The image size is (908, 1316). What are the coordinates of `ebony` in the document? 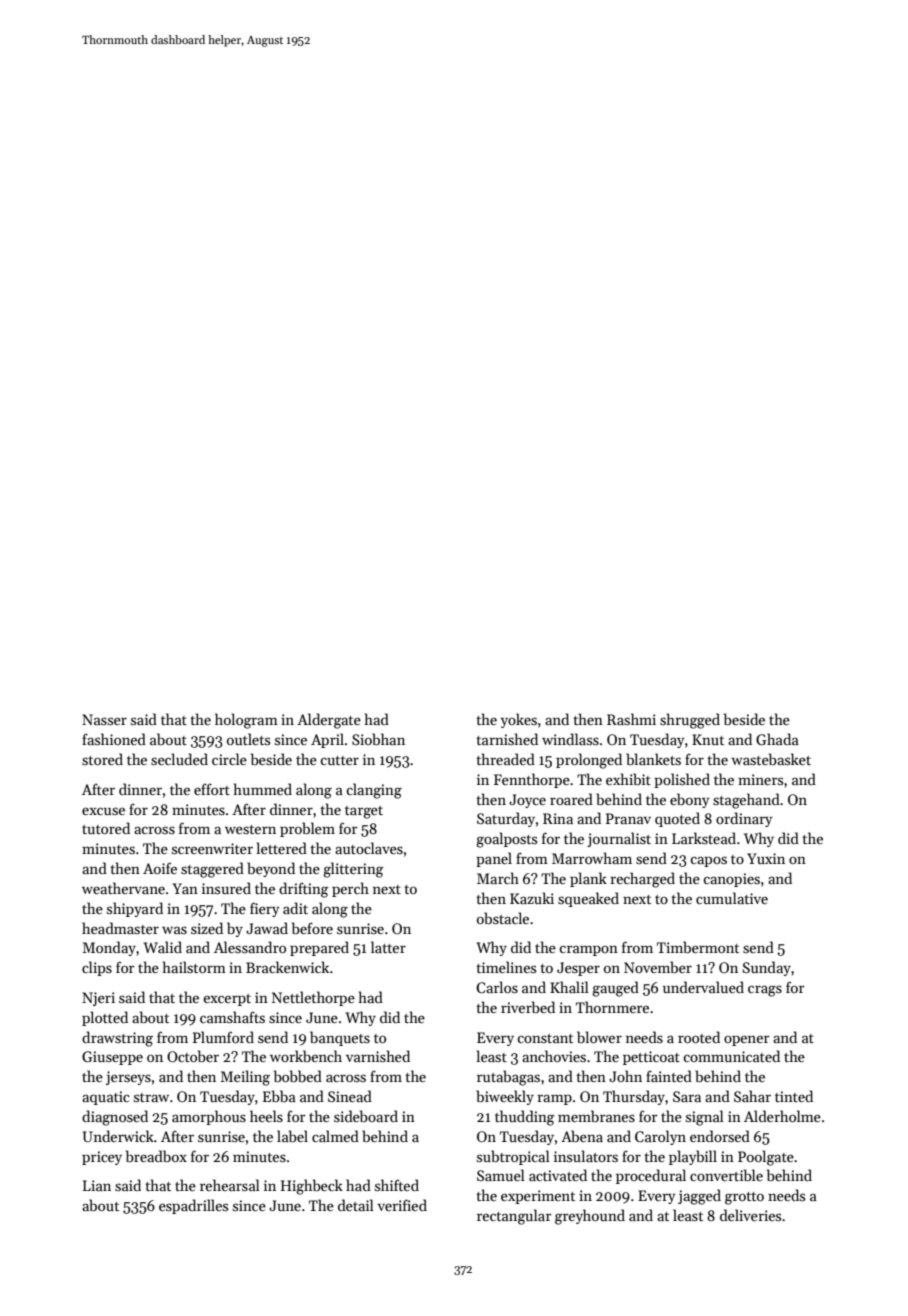 It's located at (689, 800).
